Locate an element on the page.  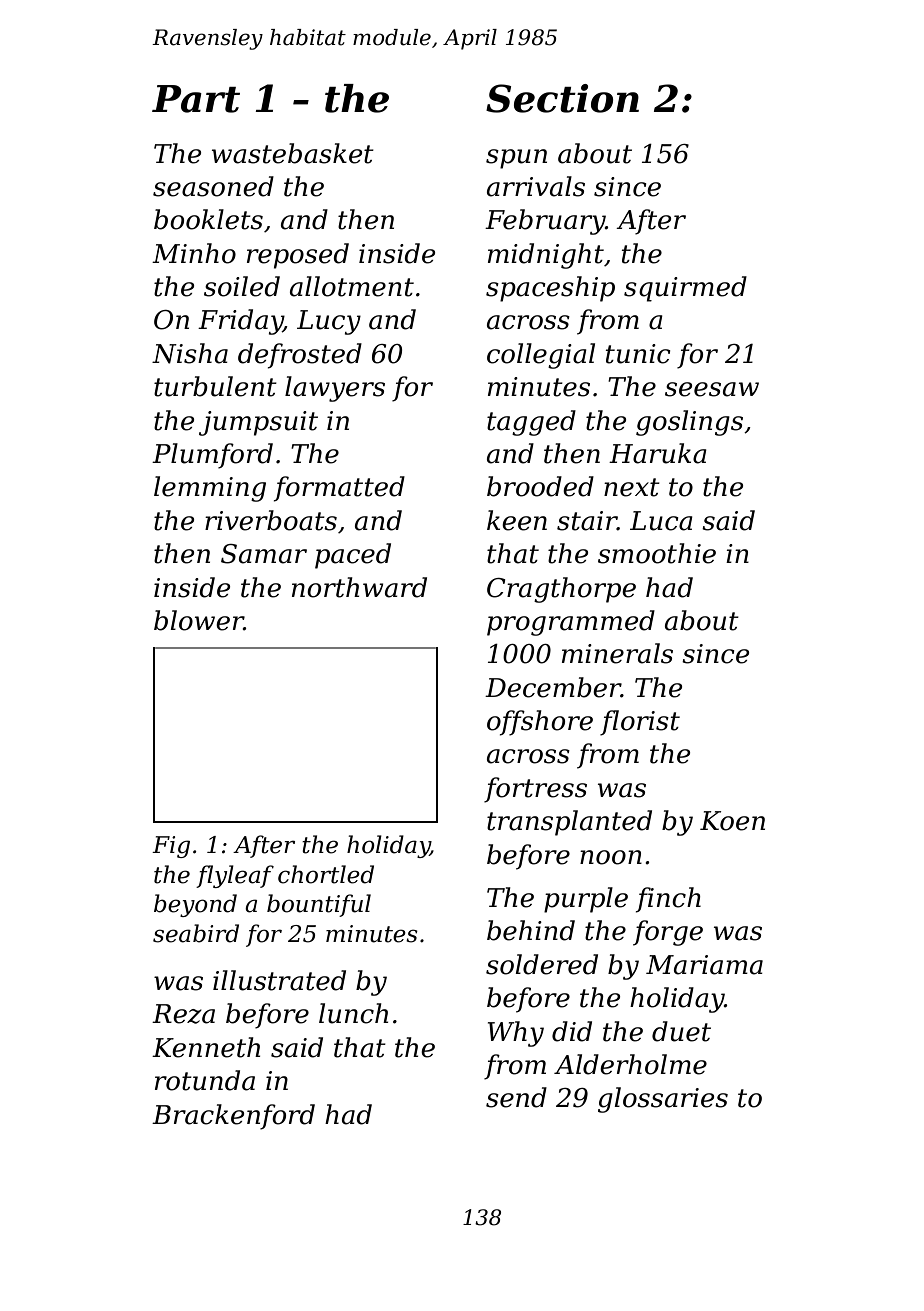
Kenneth is located at coordinates (206, 1047).
